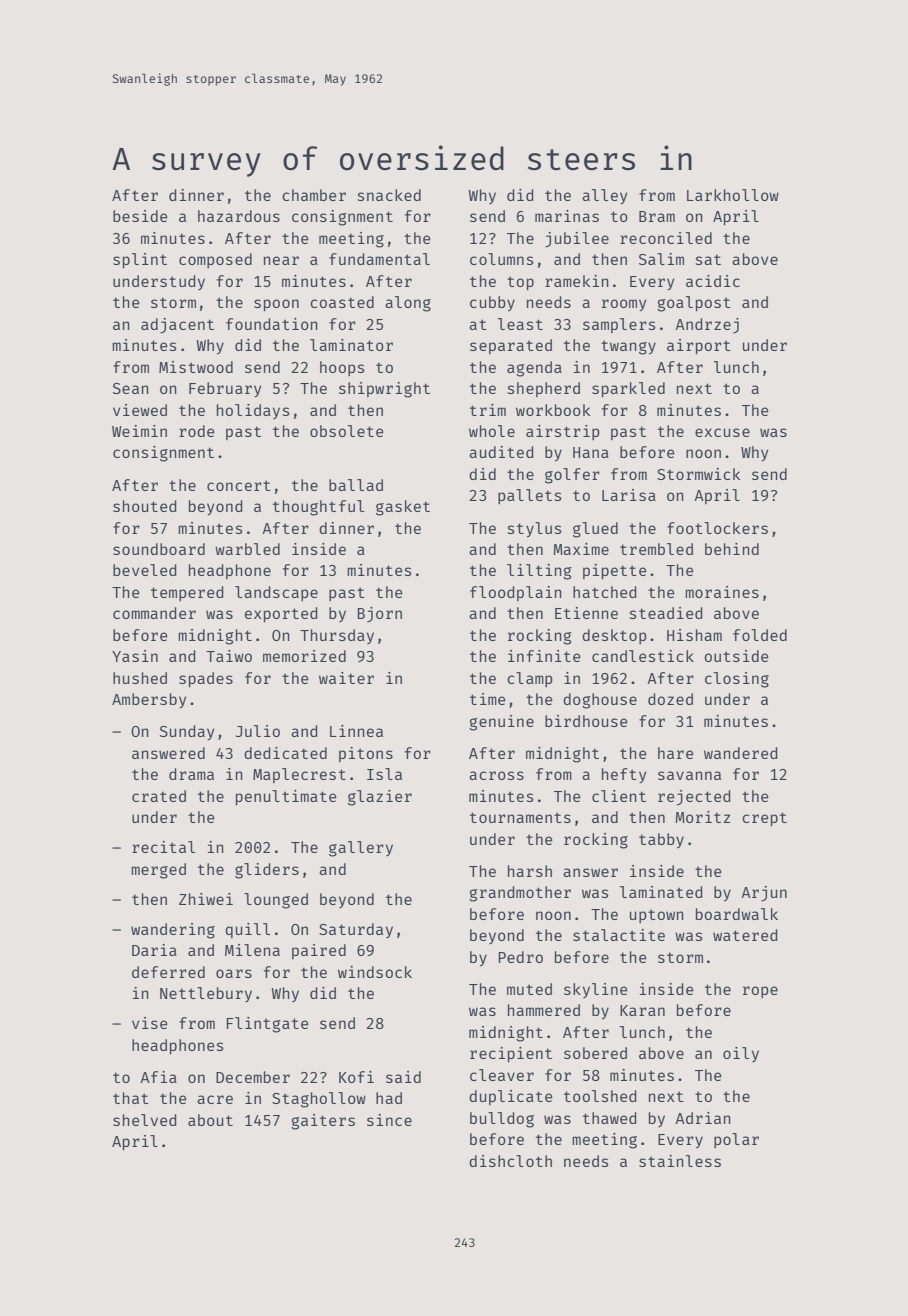 This screenshot has height=1316, width=908. What do you see at coordinates (281, 260) in the screenshot?
I see `near` at bounding box center [281, 260].
